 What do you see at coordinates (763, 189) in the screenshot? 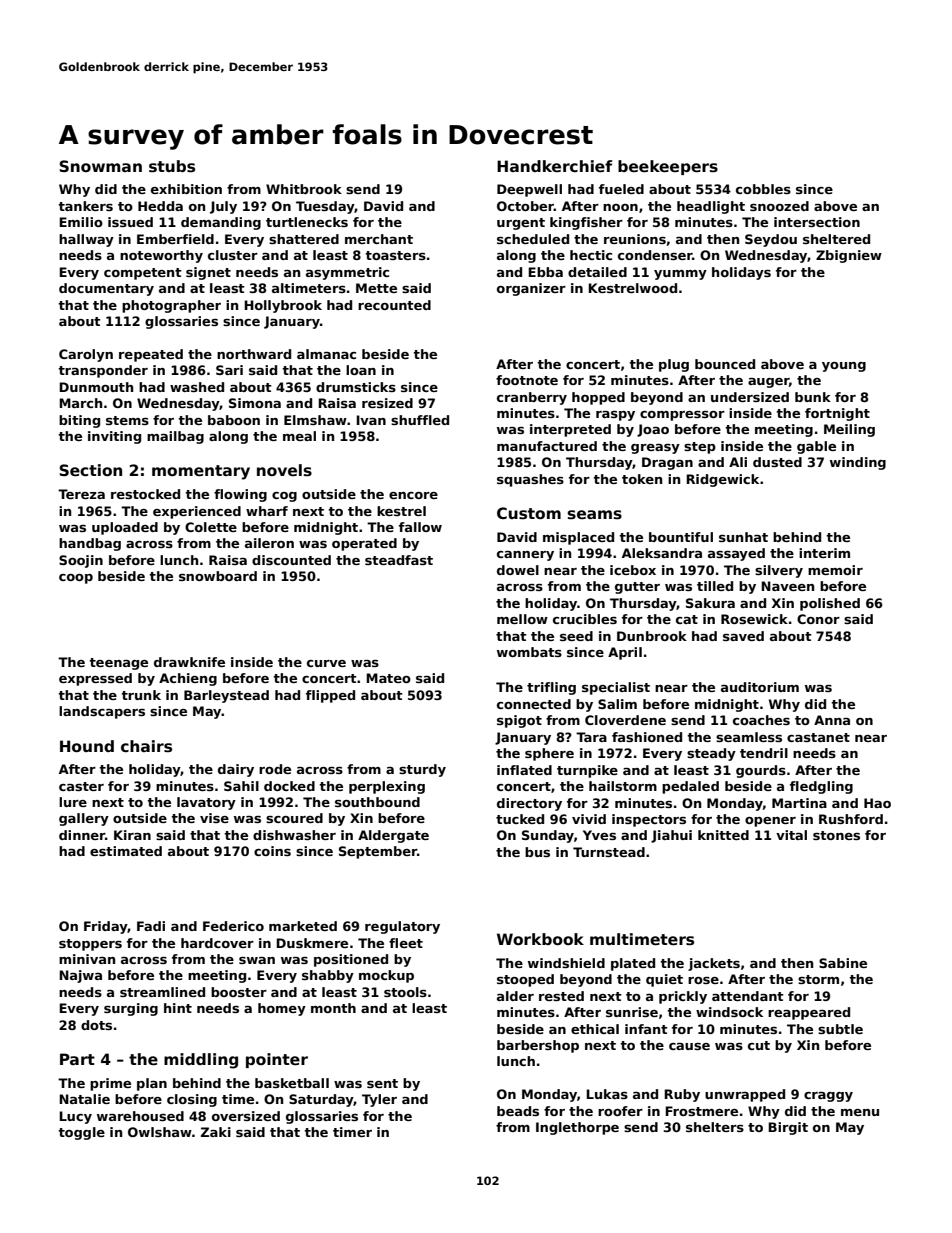
I see `cobbles` at bounding box center [763, 189].
